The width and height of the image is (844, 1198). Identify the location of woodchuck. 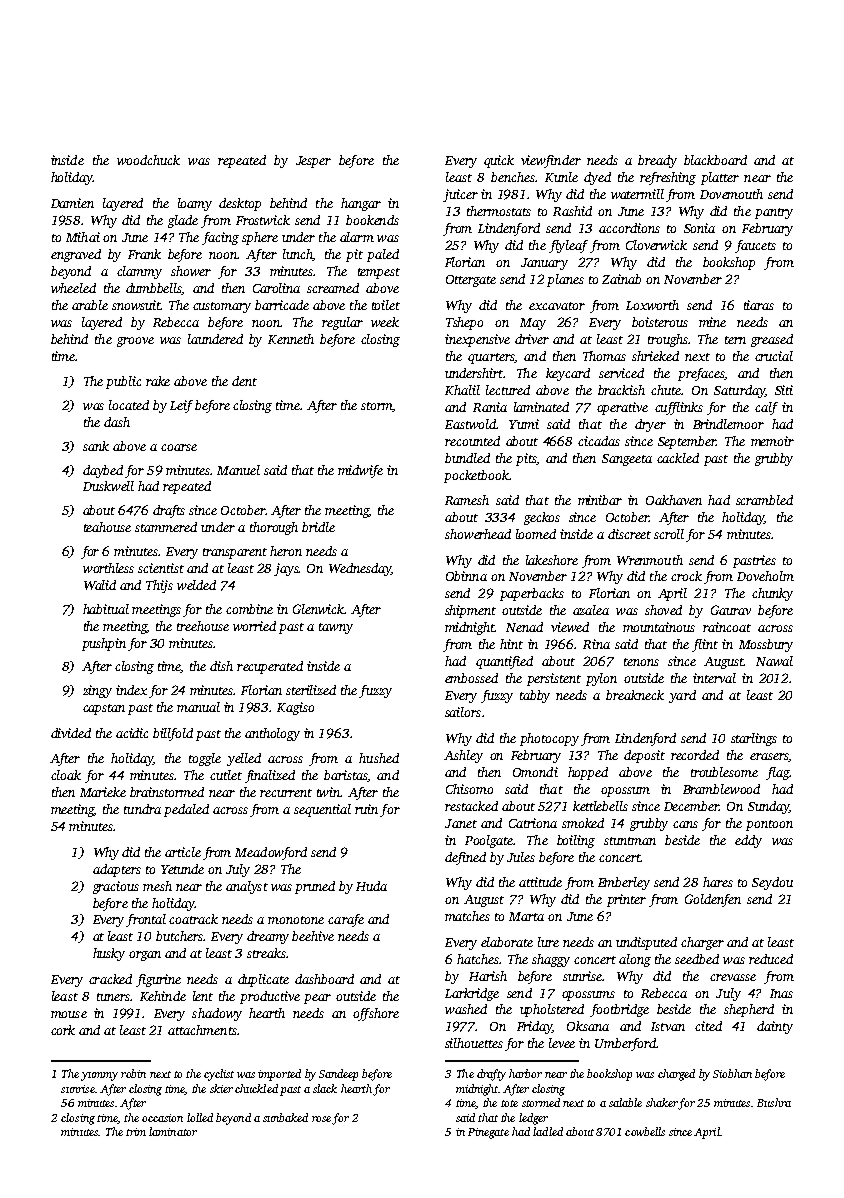
(148, 160).
